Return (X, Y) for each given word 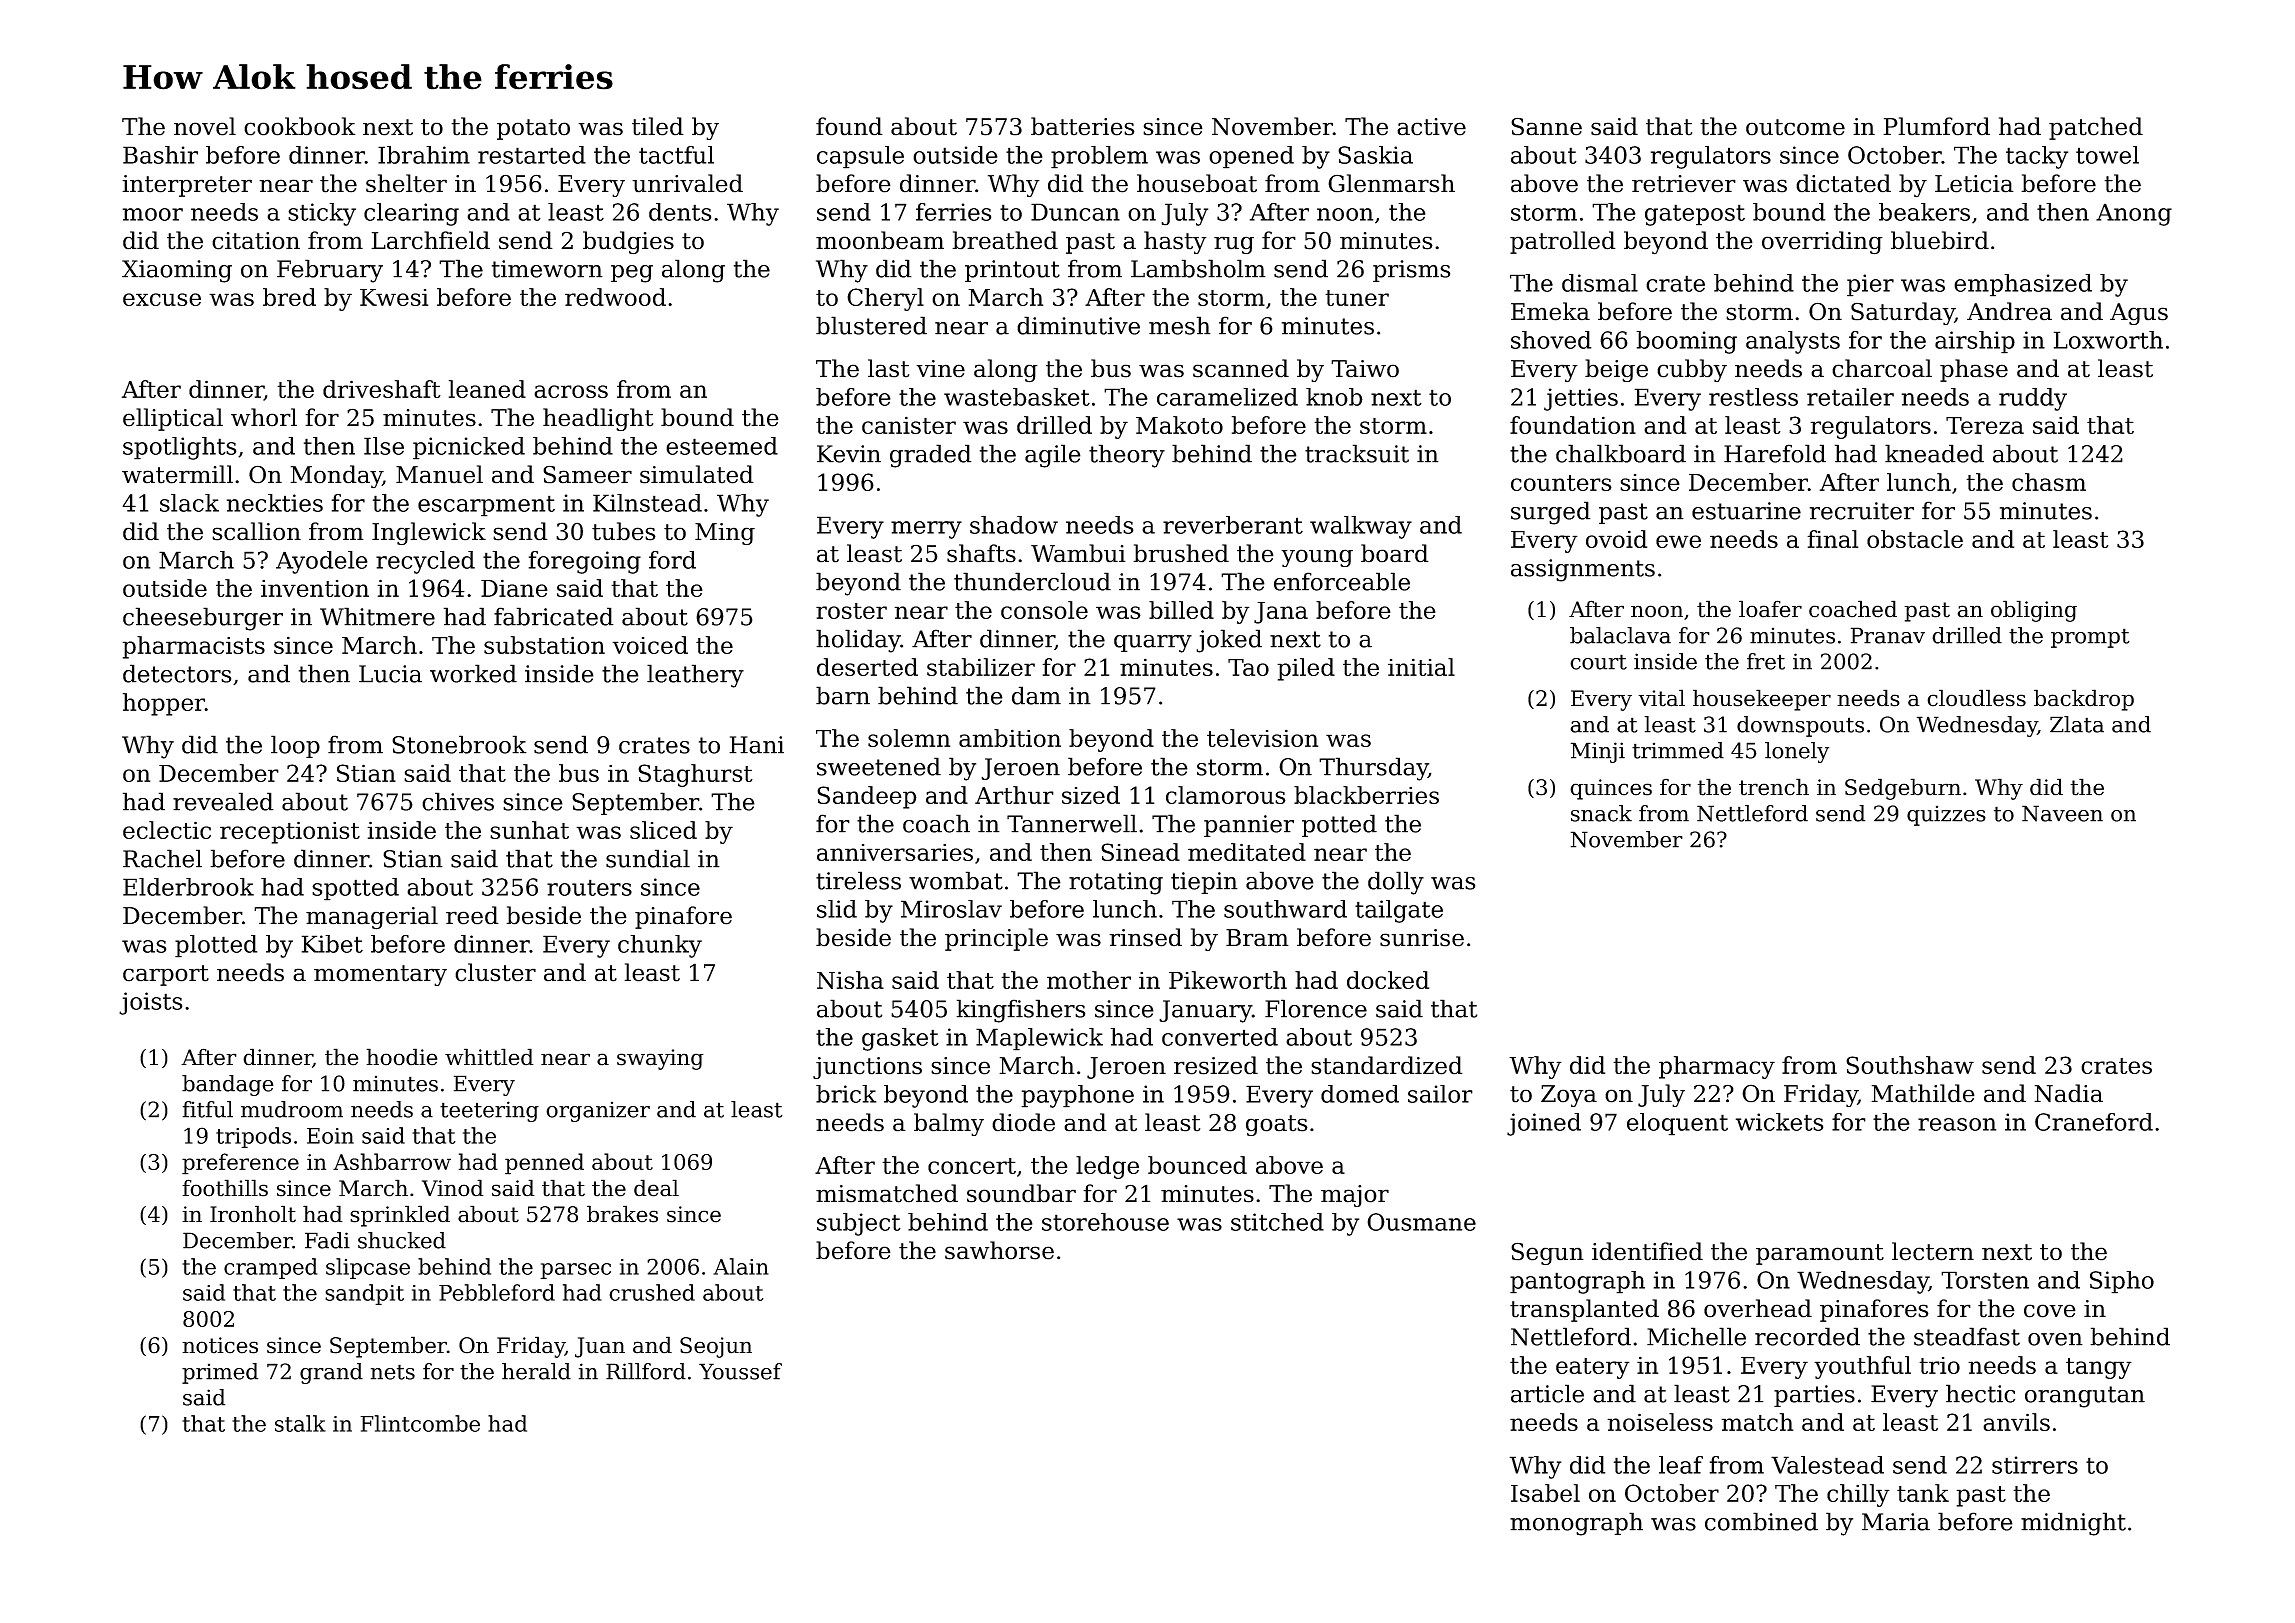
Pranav (1888, 635)
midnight (2073, 1524)
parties (1814, 1396)
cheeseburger (203, 619)
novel (205, 126)
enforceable (1342, 581)
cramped (271, 1268)
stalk (300, 1423)
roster (851, 611)
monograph (1576, 1524)
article (1547, 1393)
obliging (2034, 611)
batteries (1083, 126)
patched (2096, 128)
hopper (164, 704)
